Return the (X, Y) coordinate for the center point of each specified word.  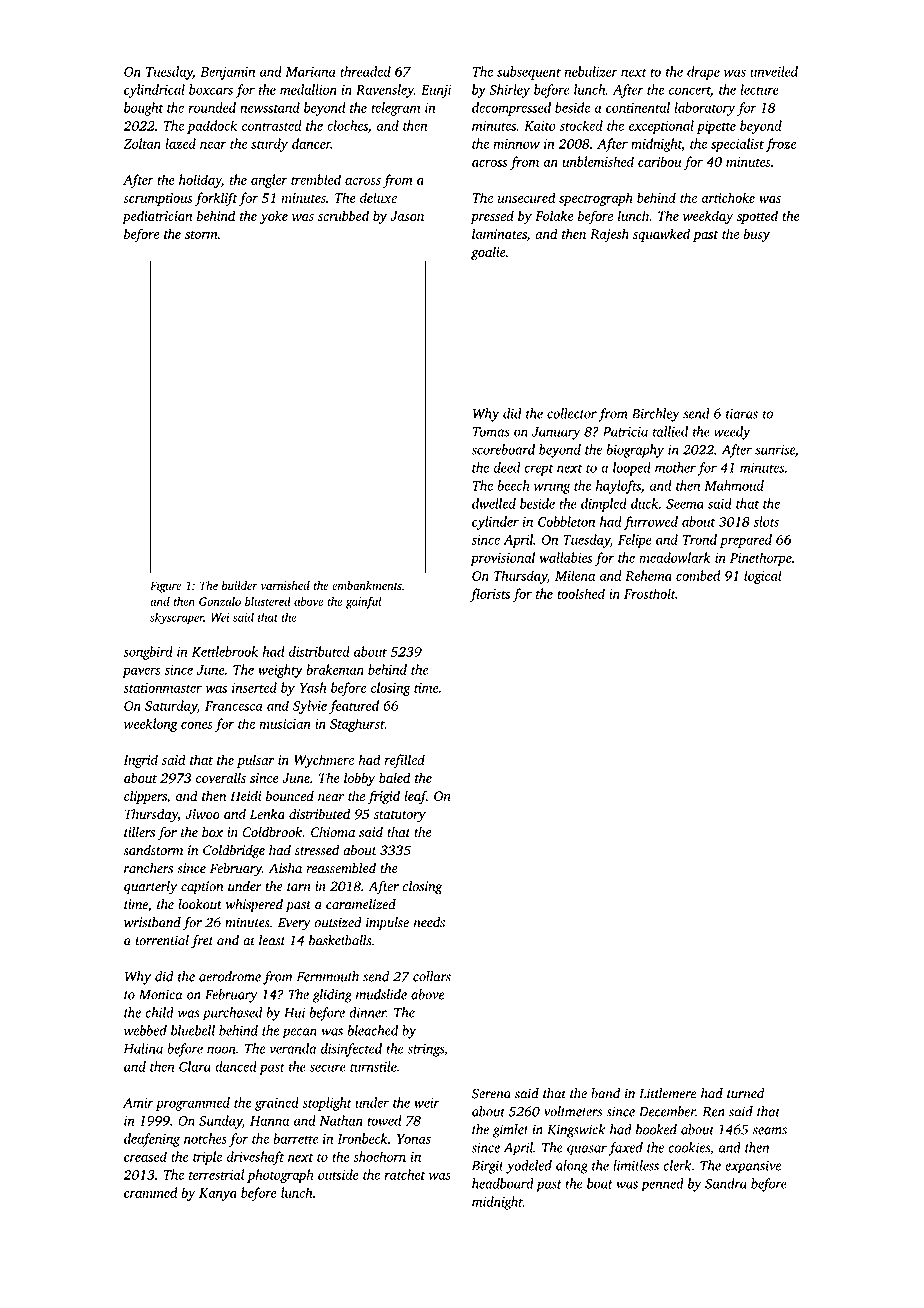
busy (756, 235)
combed (698, 575)
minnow (517, 144)
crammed (151, 1192)
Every (294, 924)
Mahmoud (734, 485)
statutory (400, 816)
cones (197, 725)
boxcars (211, 89)
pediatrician (157, 217)
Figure (166, 587)
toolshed (581, 593)
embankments (366, 585)
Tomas (490, 432)
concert (690, 91)
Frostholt (650, 593)
